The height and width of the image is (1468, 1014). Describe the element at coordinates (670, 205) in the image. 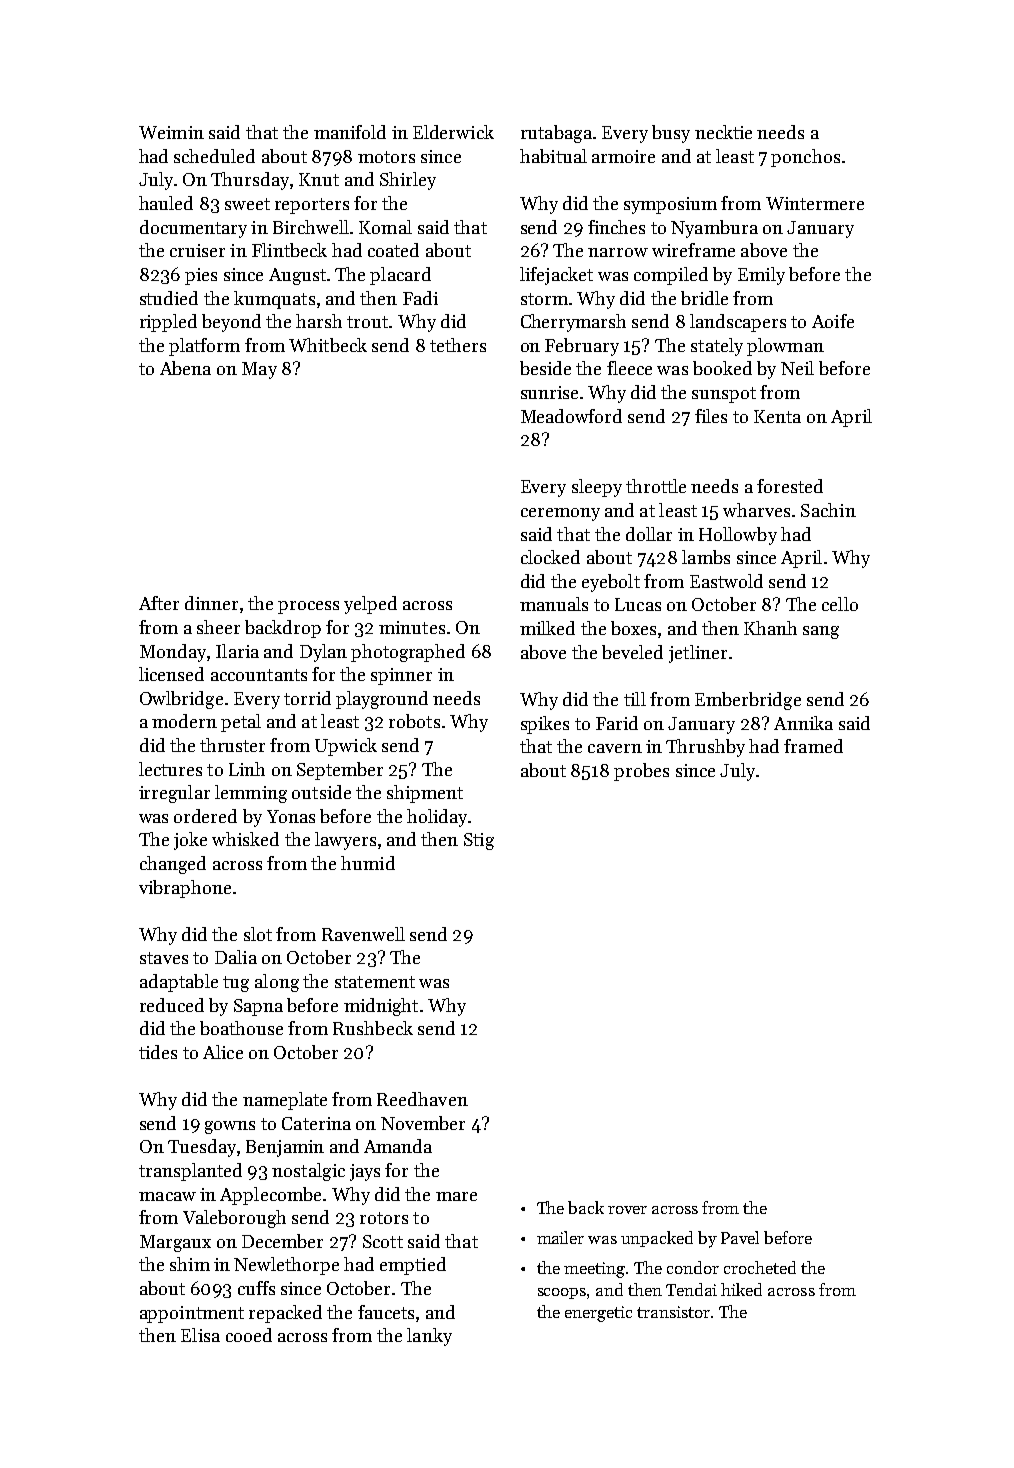

I see `symposium` at that location.
